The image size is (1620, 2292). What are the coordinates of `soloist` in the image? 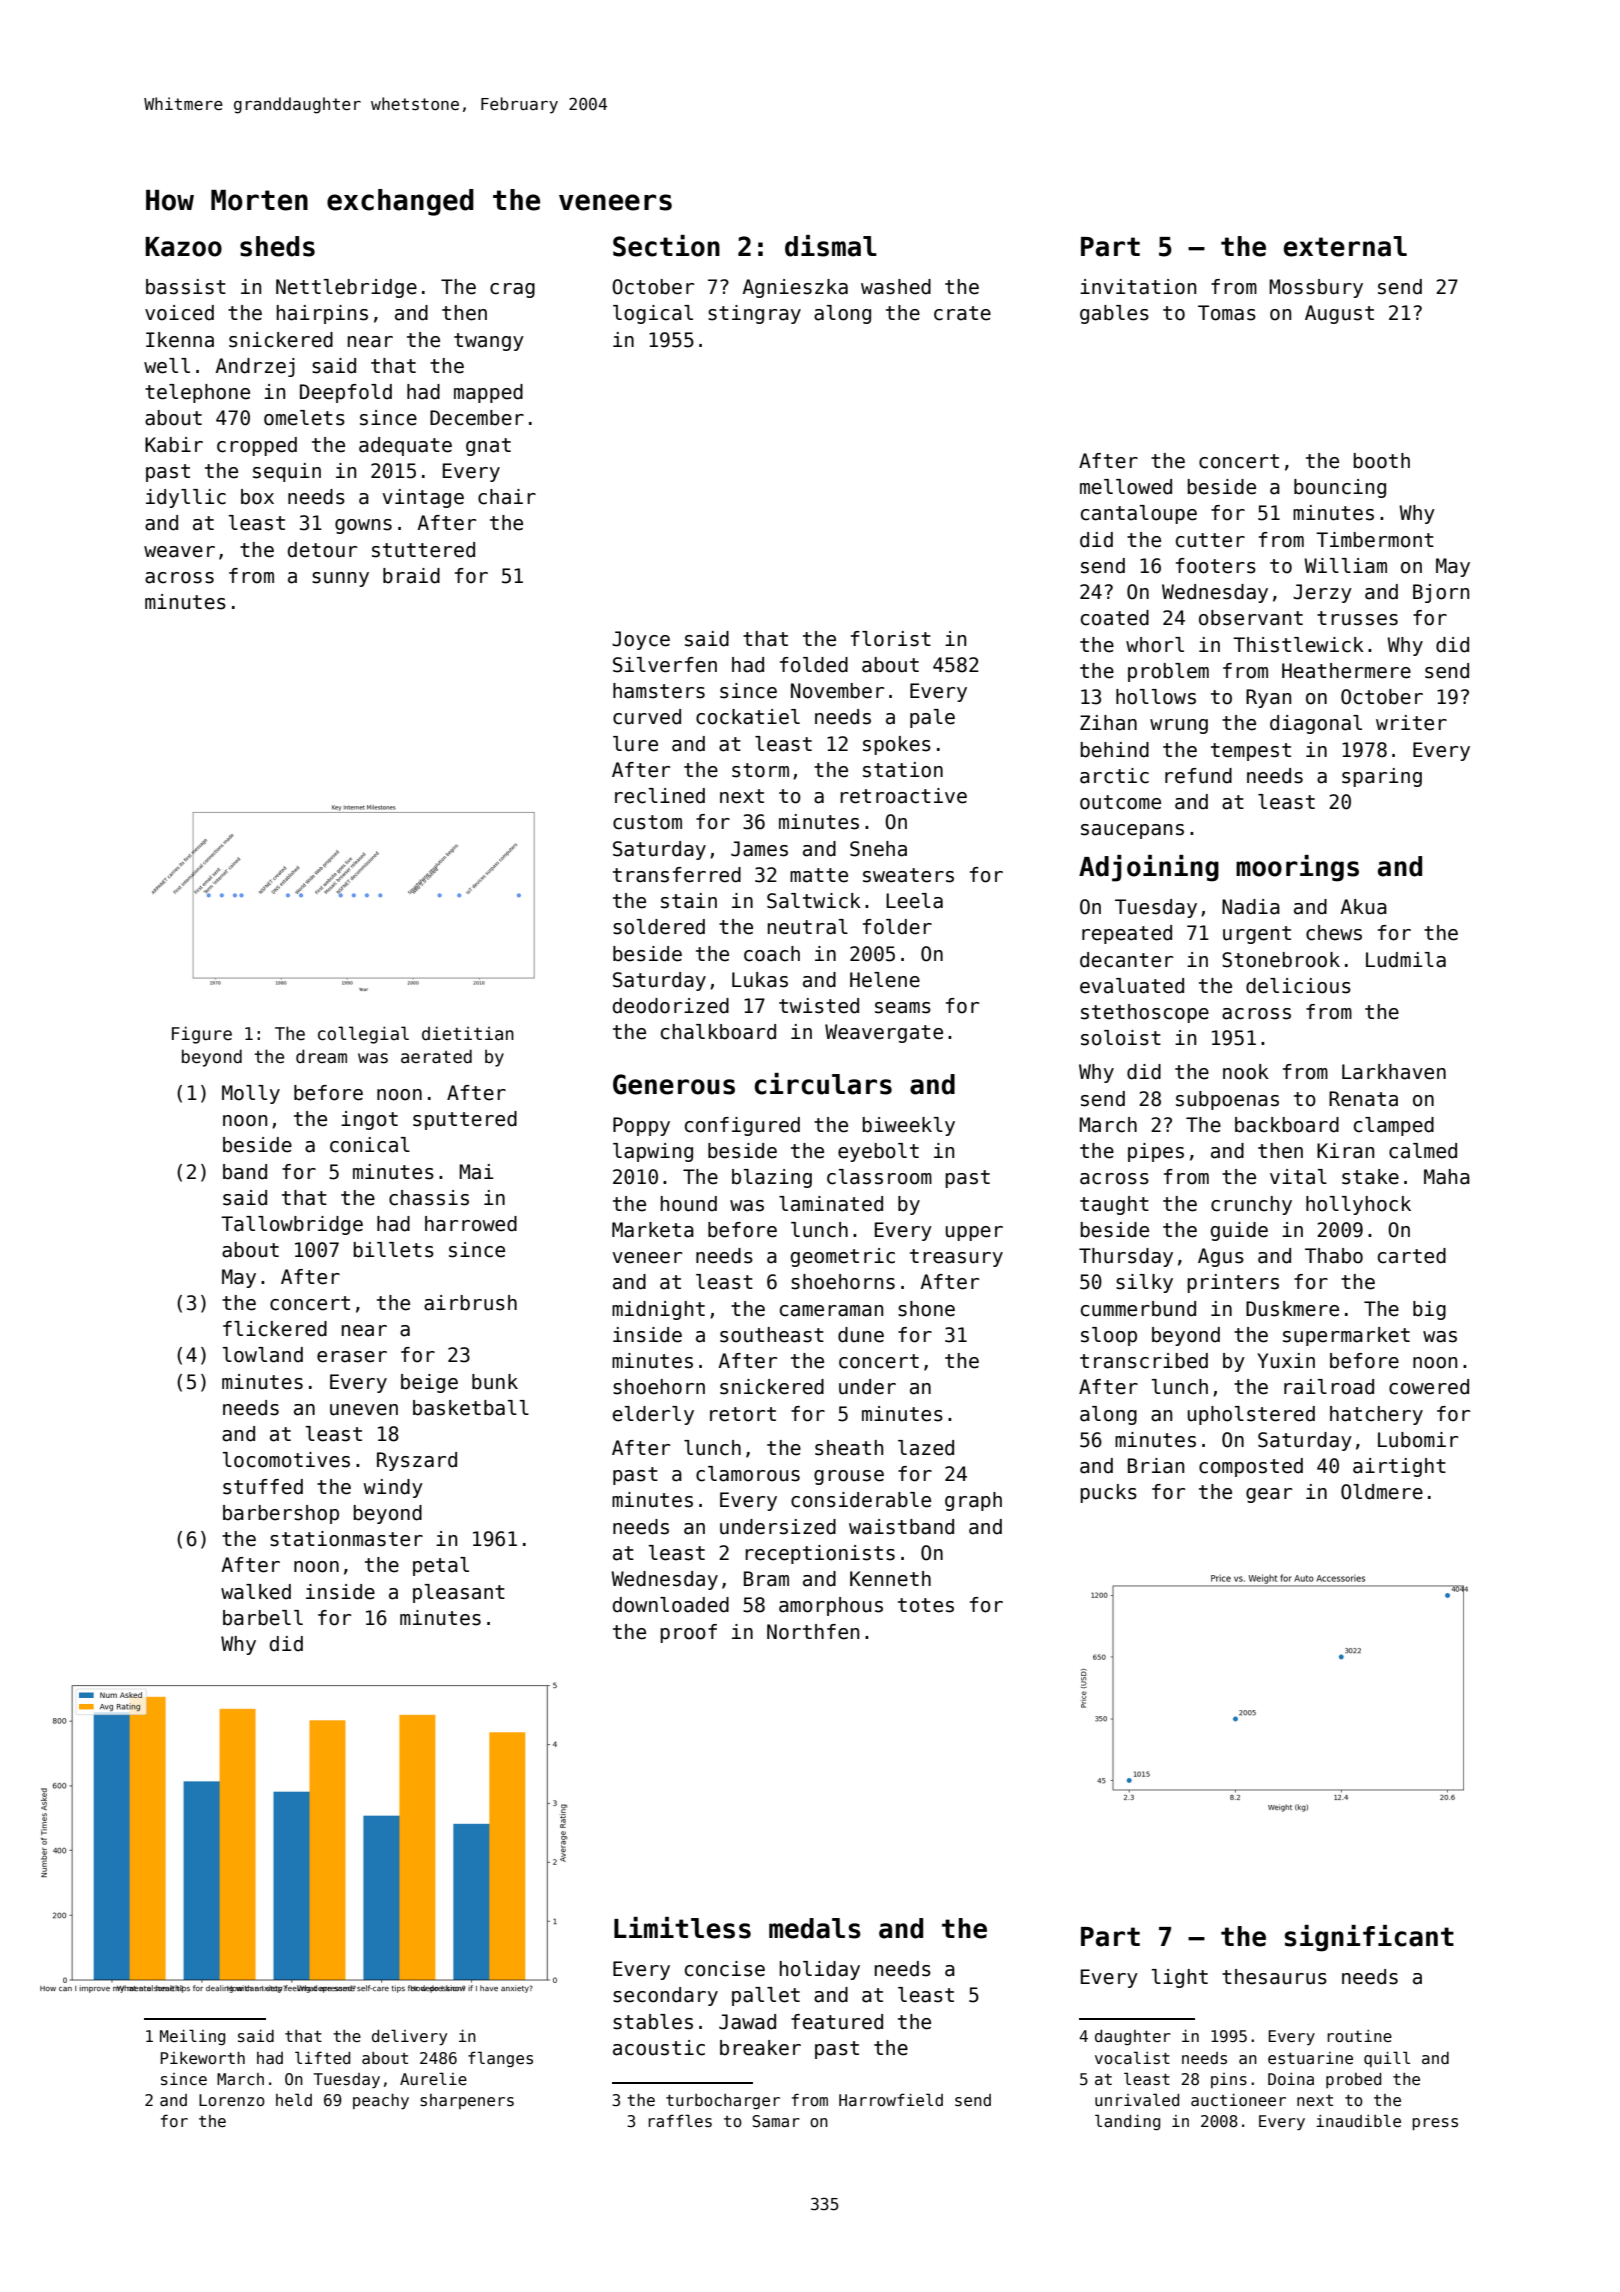 It's located at (1121, 1038).
